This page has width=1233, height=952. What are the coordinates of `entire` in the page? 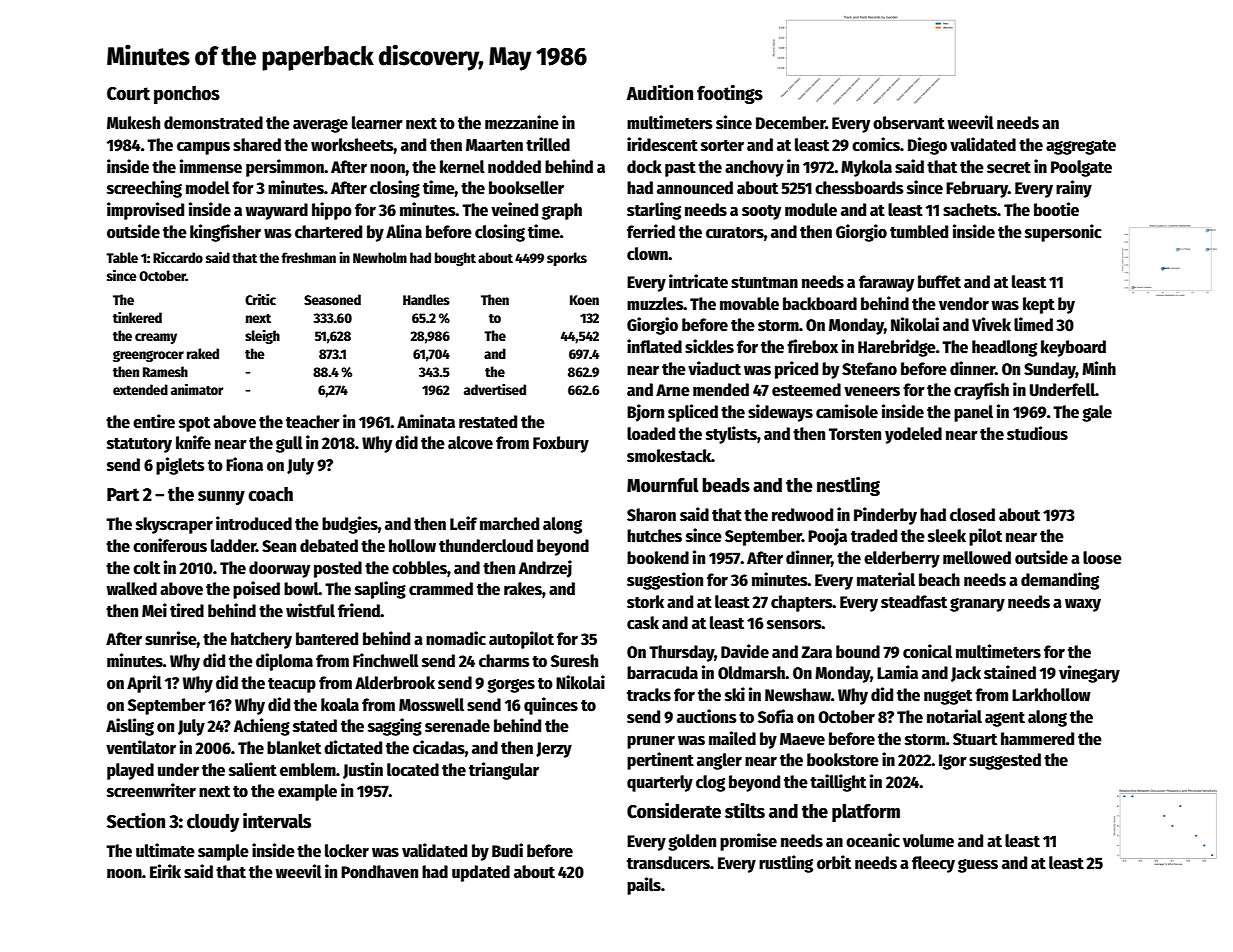 It's located at (154, 421).
